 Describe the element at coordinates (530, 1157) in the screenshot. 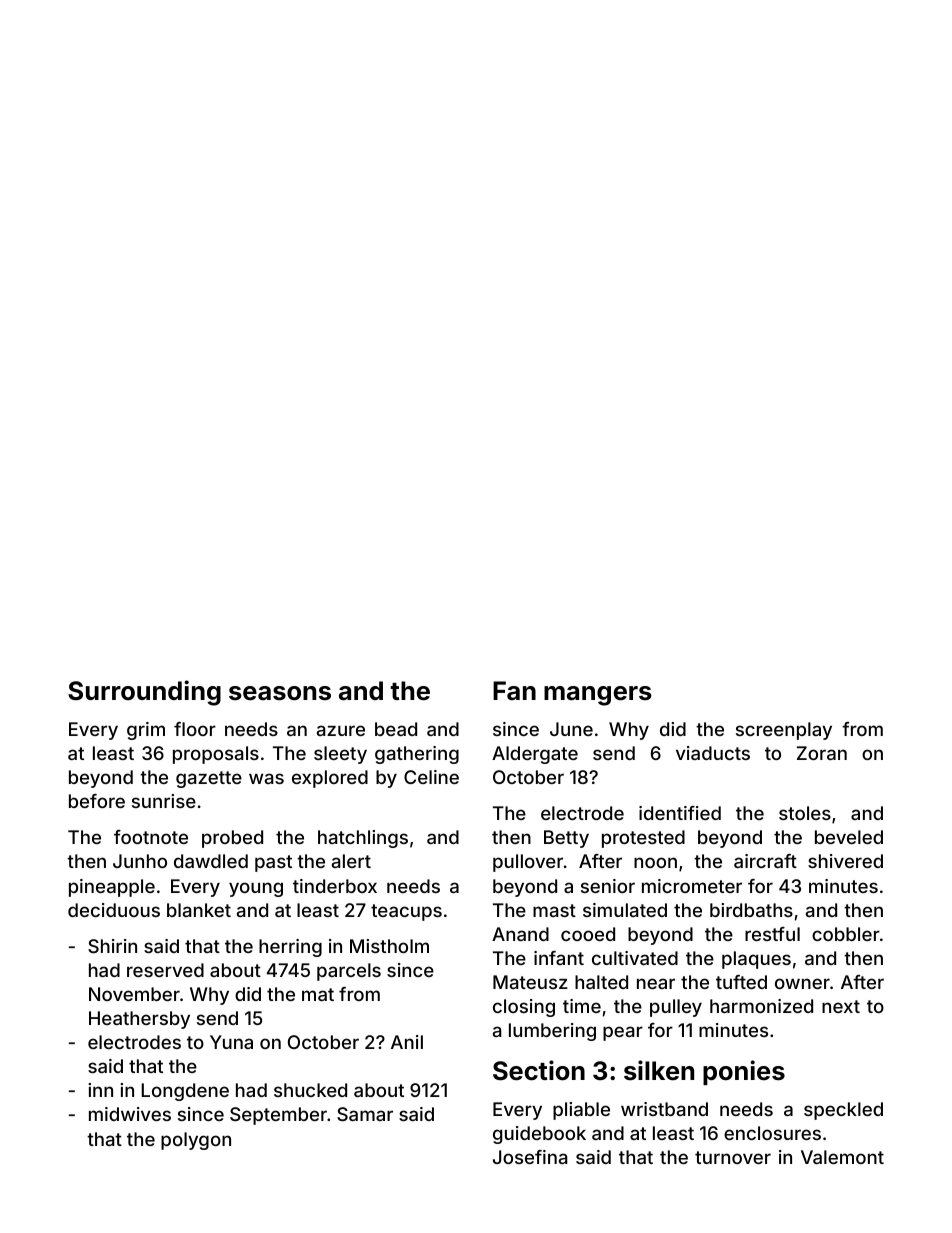

I see `Josefina` at that location.
